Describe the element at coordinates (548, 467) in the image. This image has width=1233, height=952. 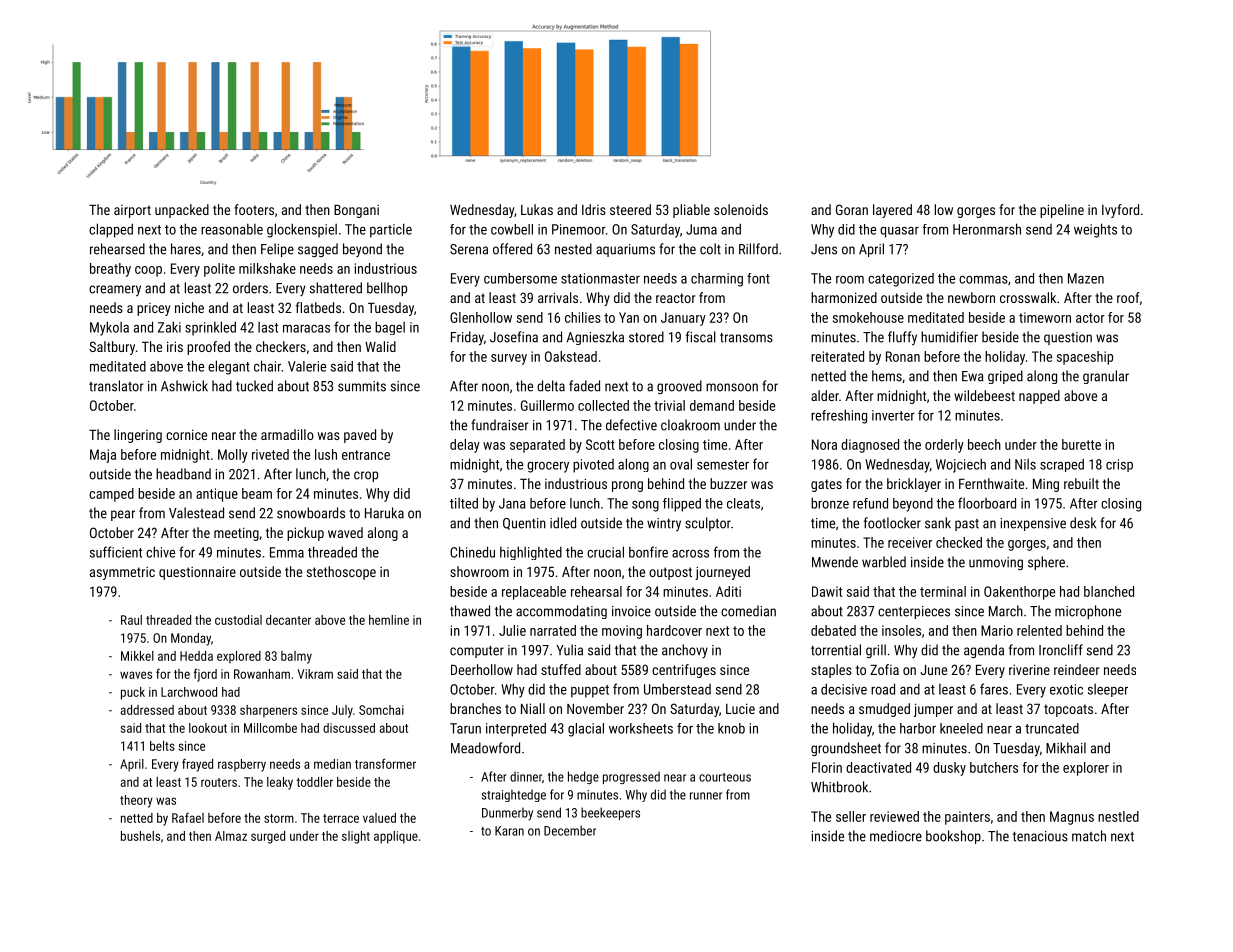
I see `grocery` at that location.
